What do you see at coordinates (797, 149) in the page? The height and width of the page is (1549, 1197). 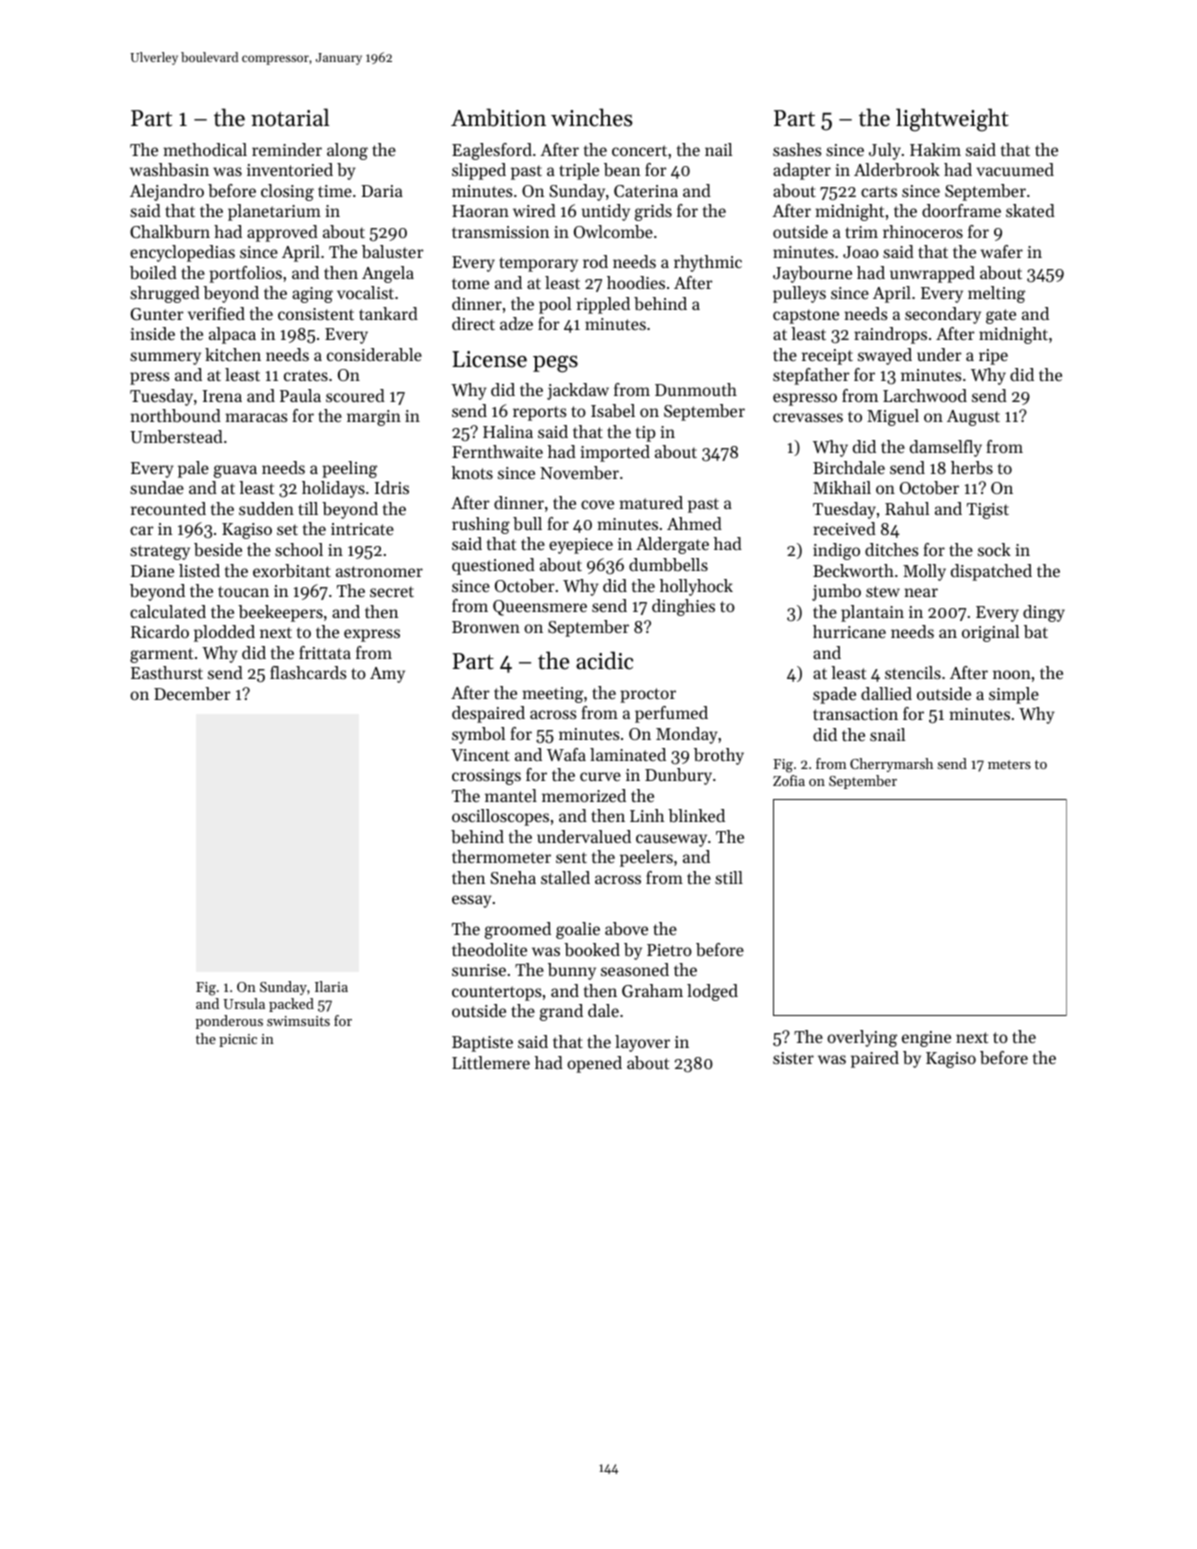 I see `sashes` at bounding box center [797, 149].
